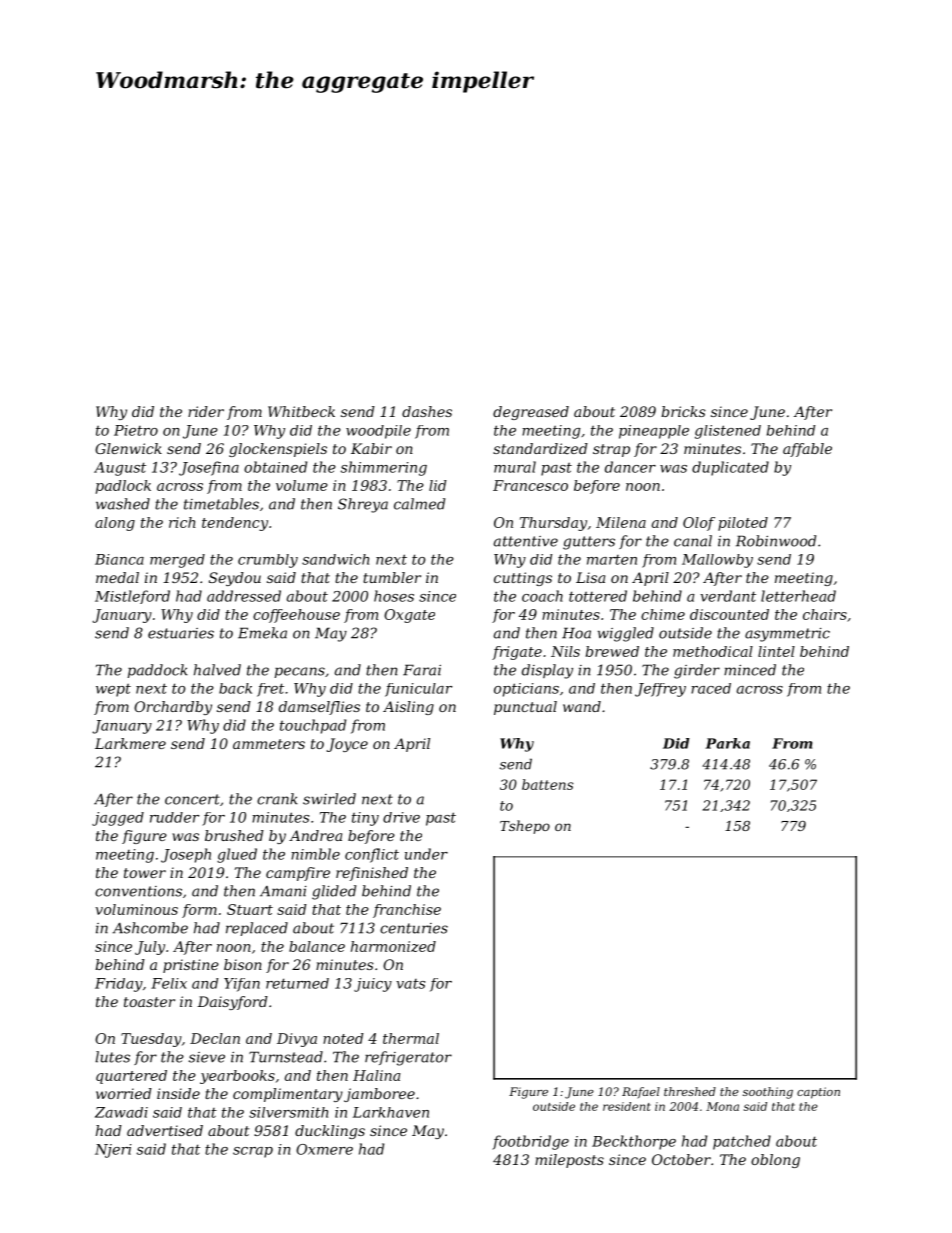  What do you see at coordinates (627, 1106) in the image?
I see `resident` at bounding box center [627, 1106].
